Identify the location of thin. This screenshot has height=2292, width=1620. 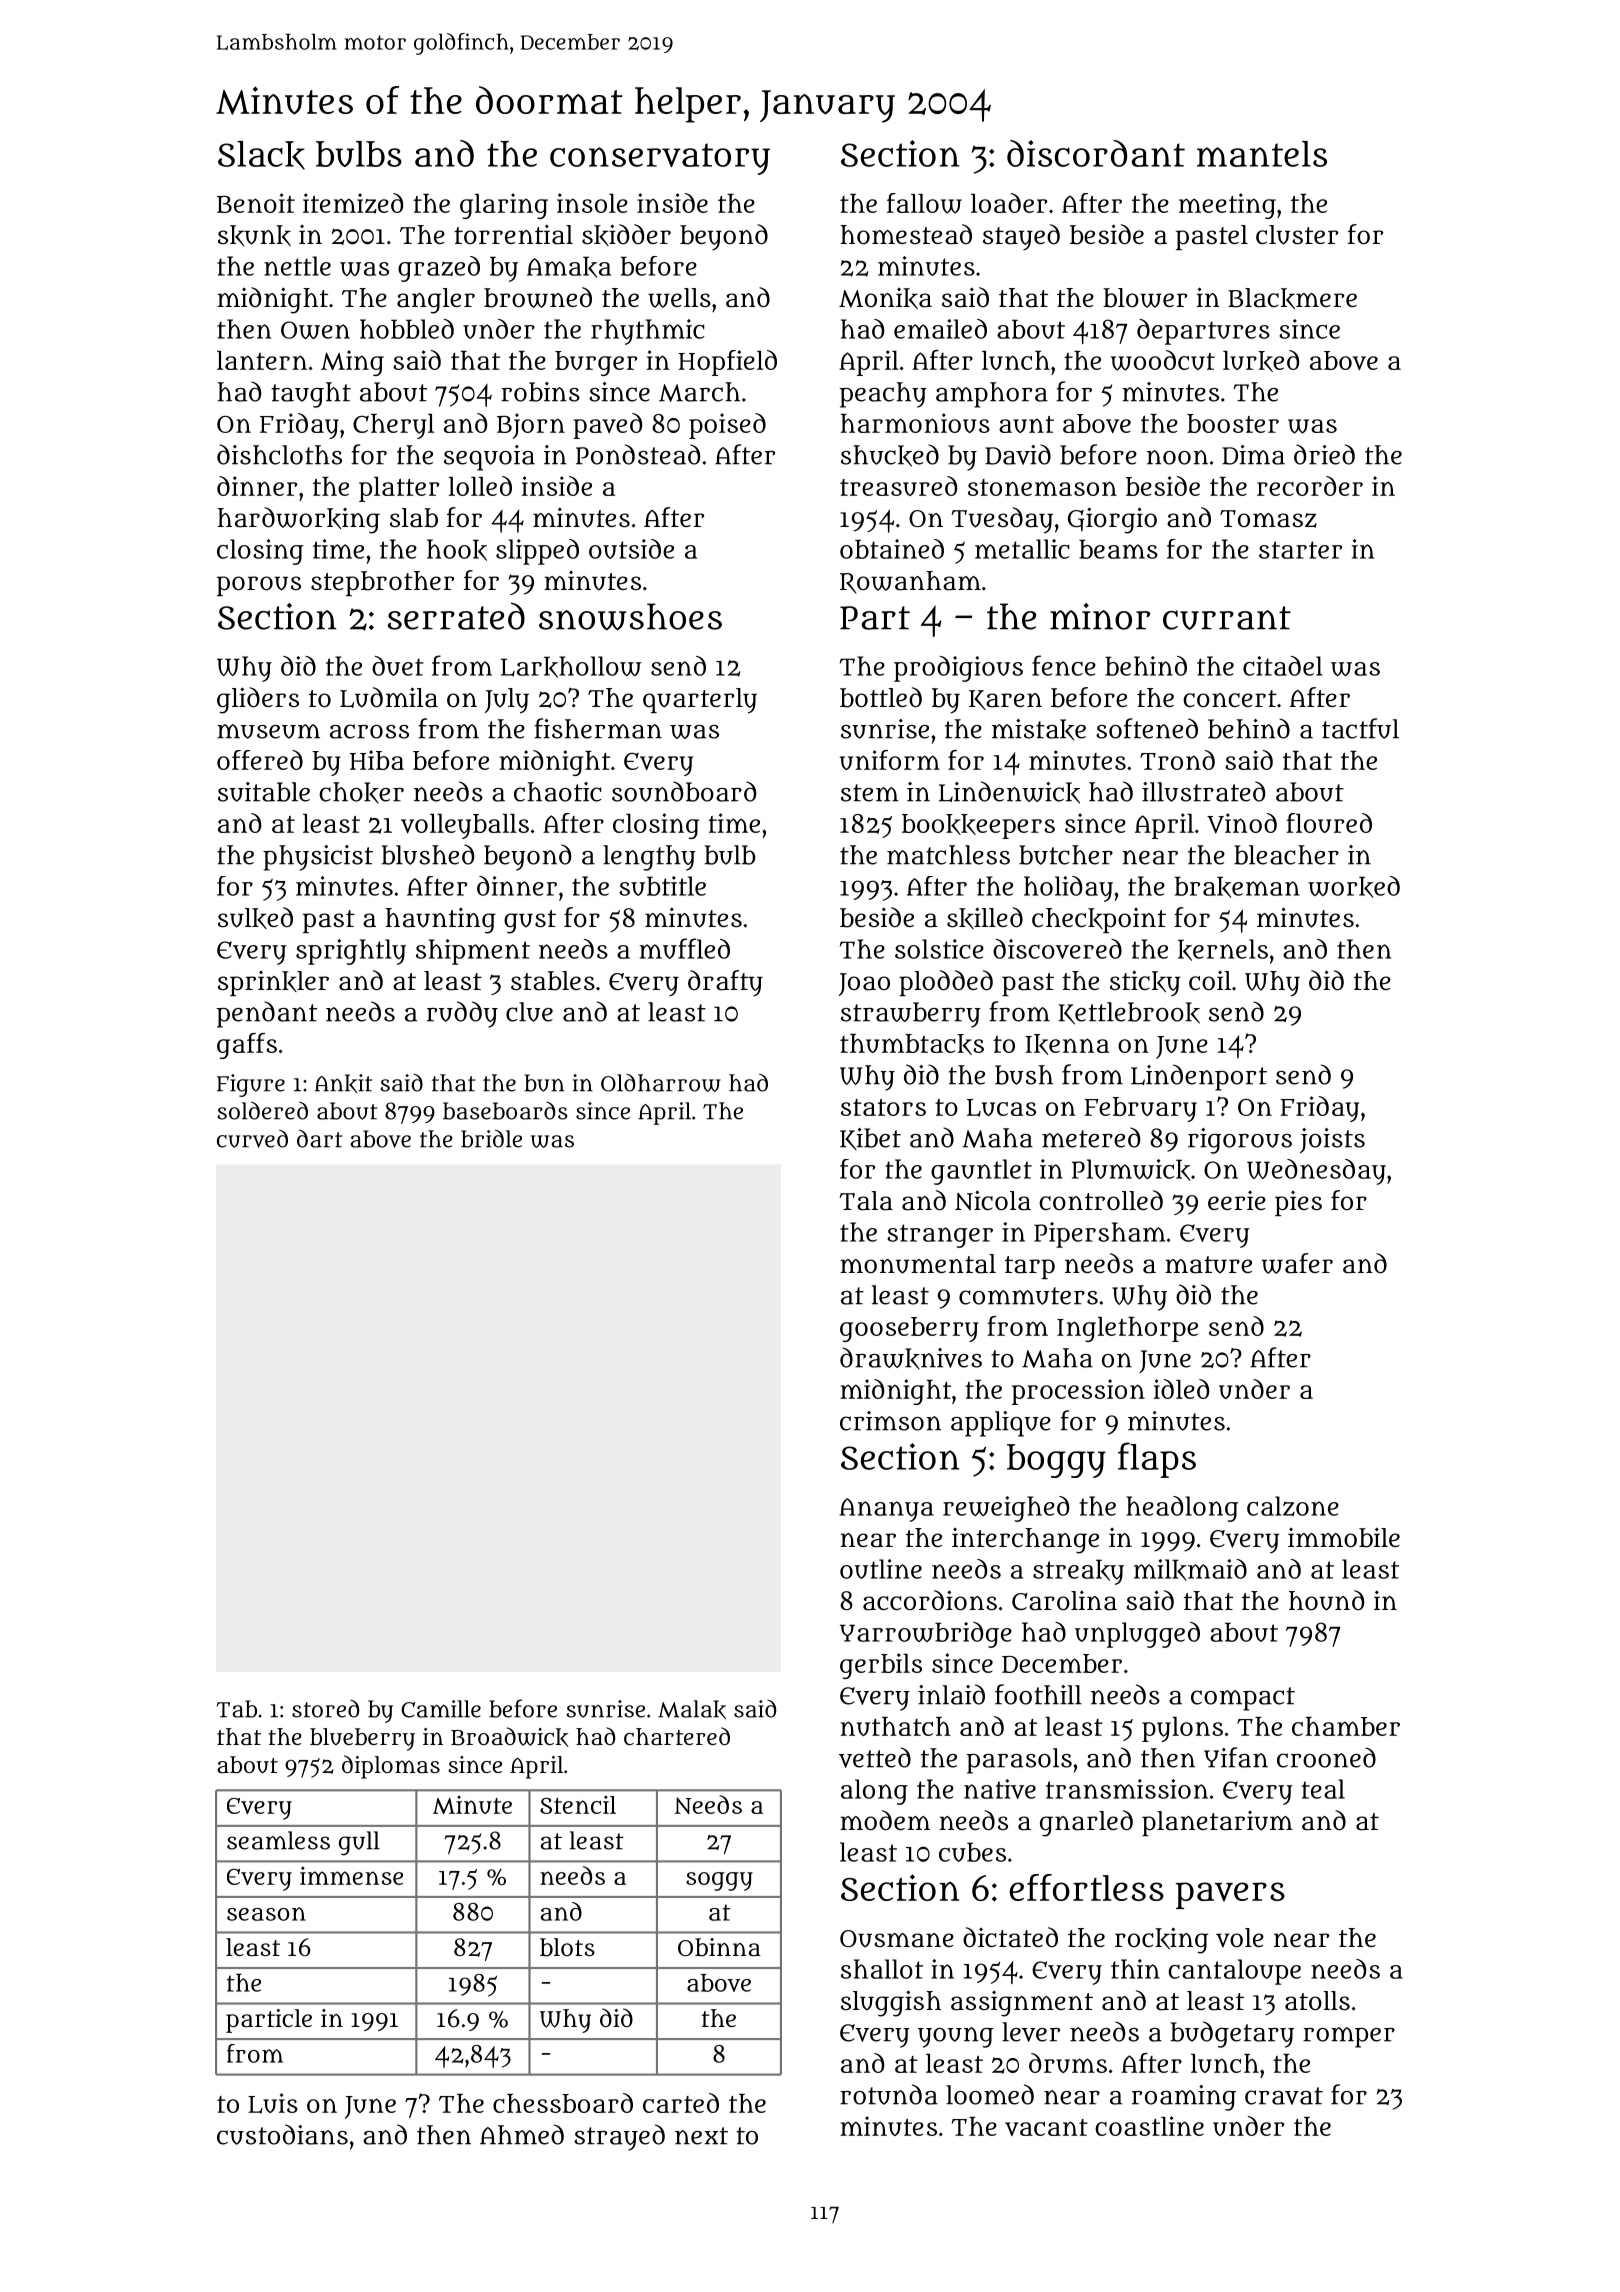
(1135, 1969).
